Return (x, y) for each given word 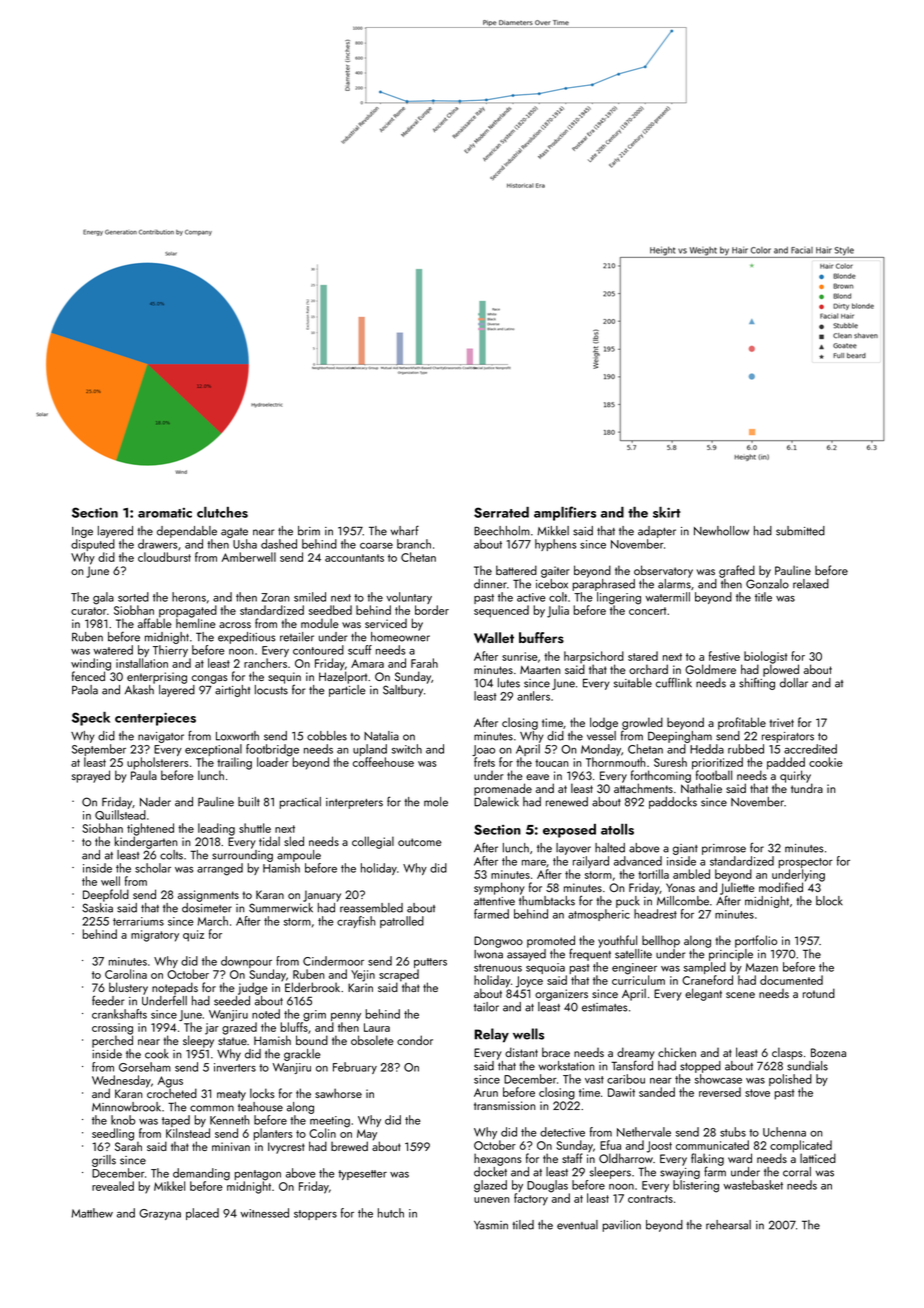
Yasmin (491, 1225)
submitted (800, 531)
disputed (93, 545)
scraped (399, 975)
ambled (691, 874)
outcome (420, 842)
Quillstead (120, 815)
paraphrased (604, 585)
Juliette (737, 888)
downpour (246, 962)
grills (104, 1161)
